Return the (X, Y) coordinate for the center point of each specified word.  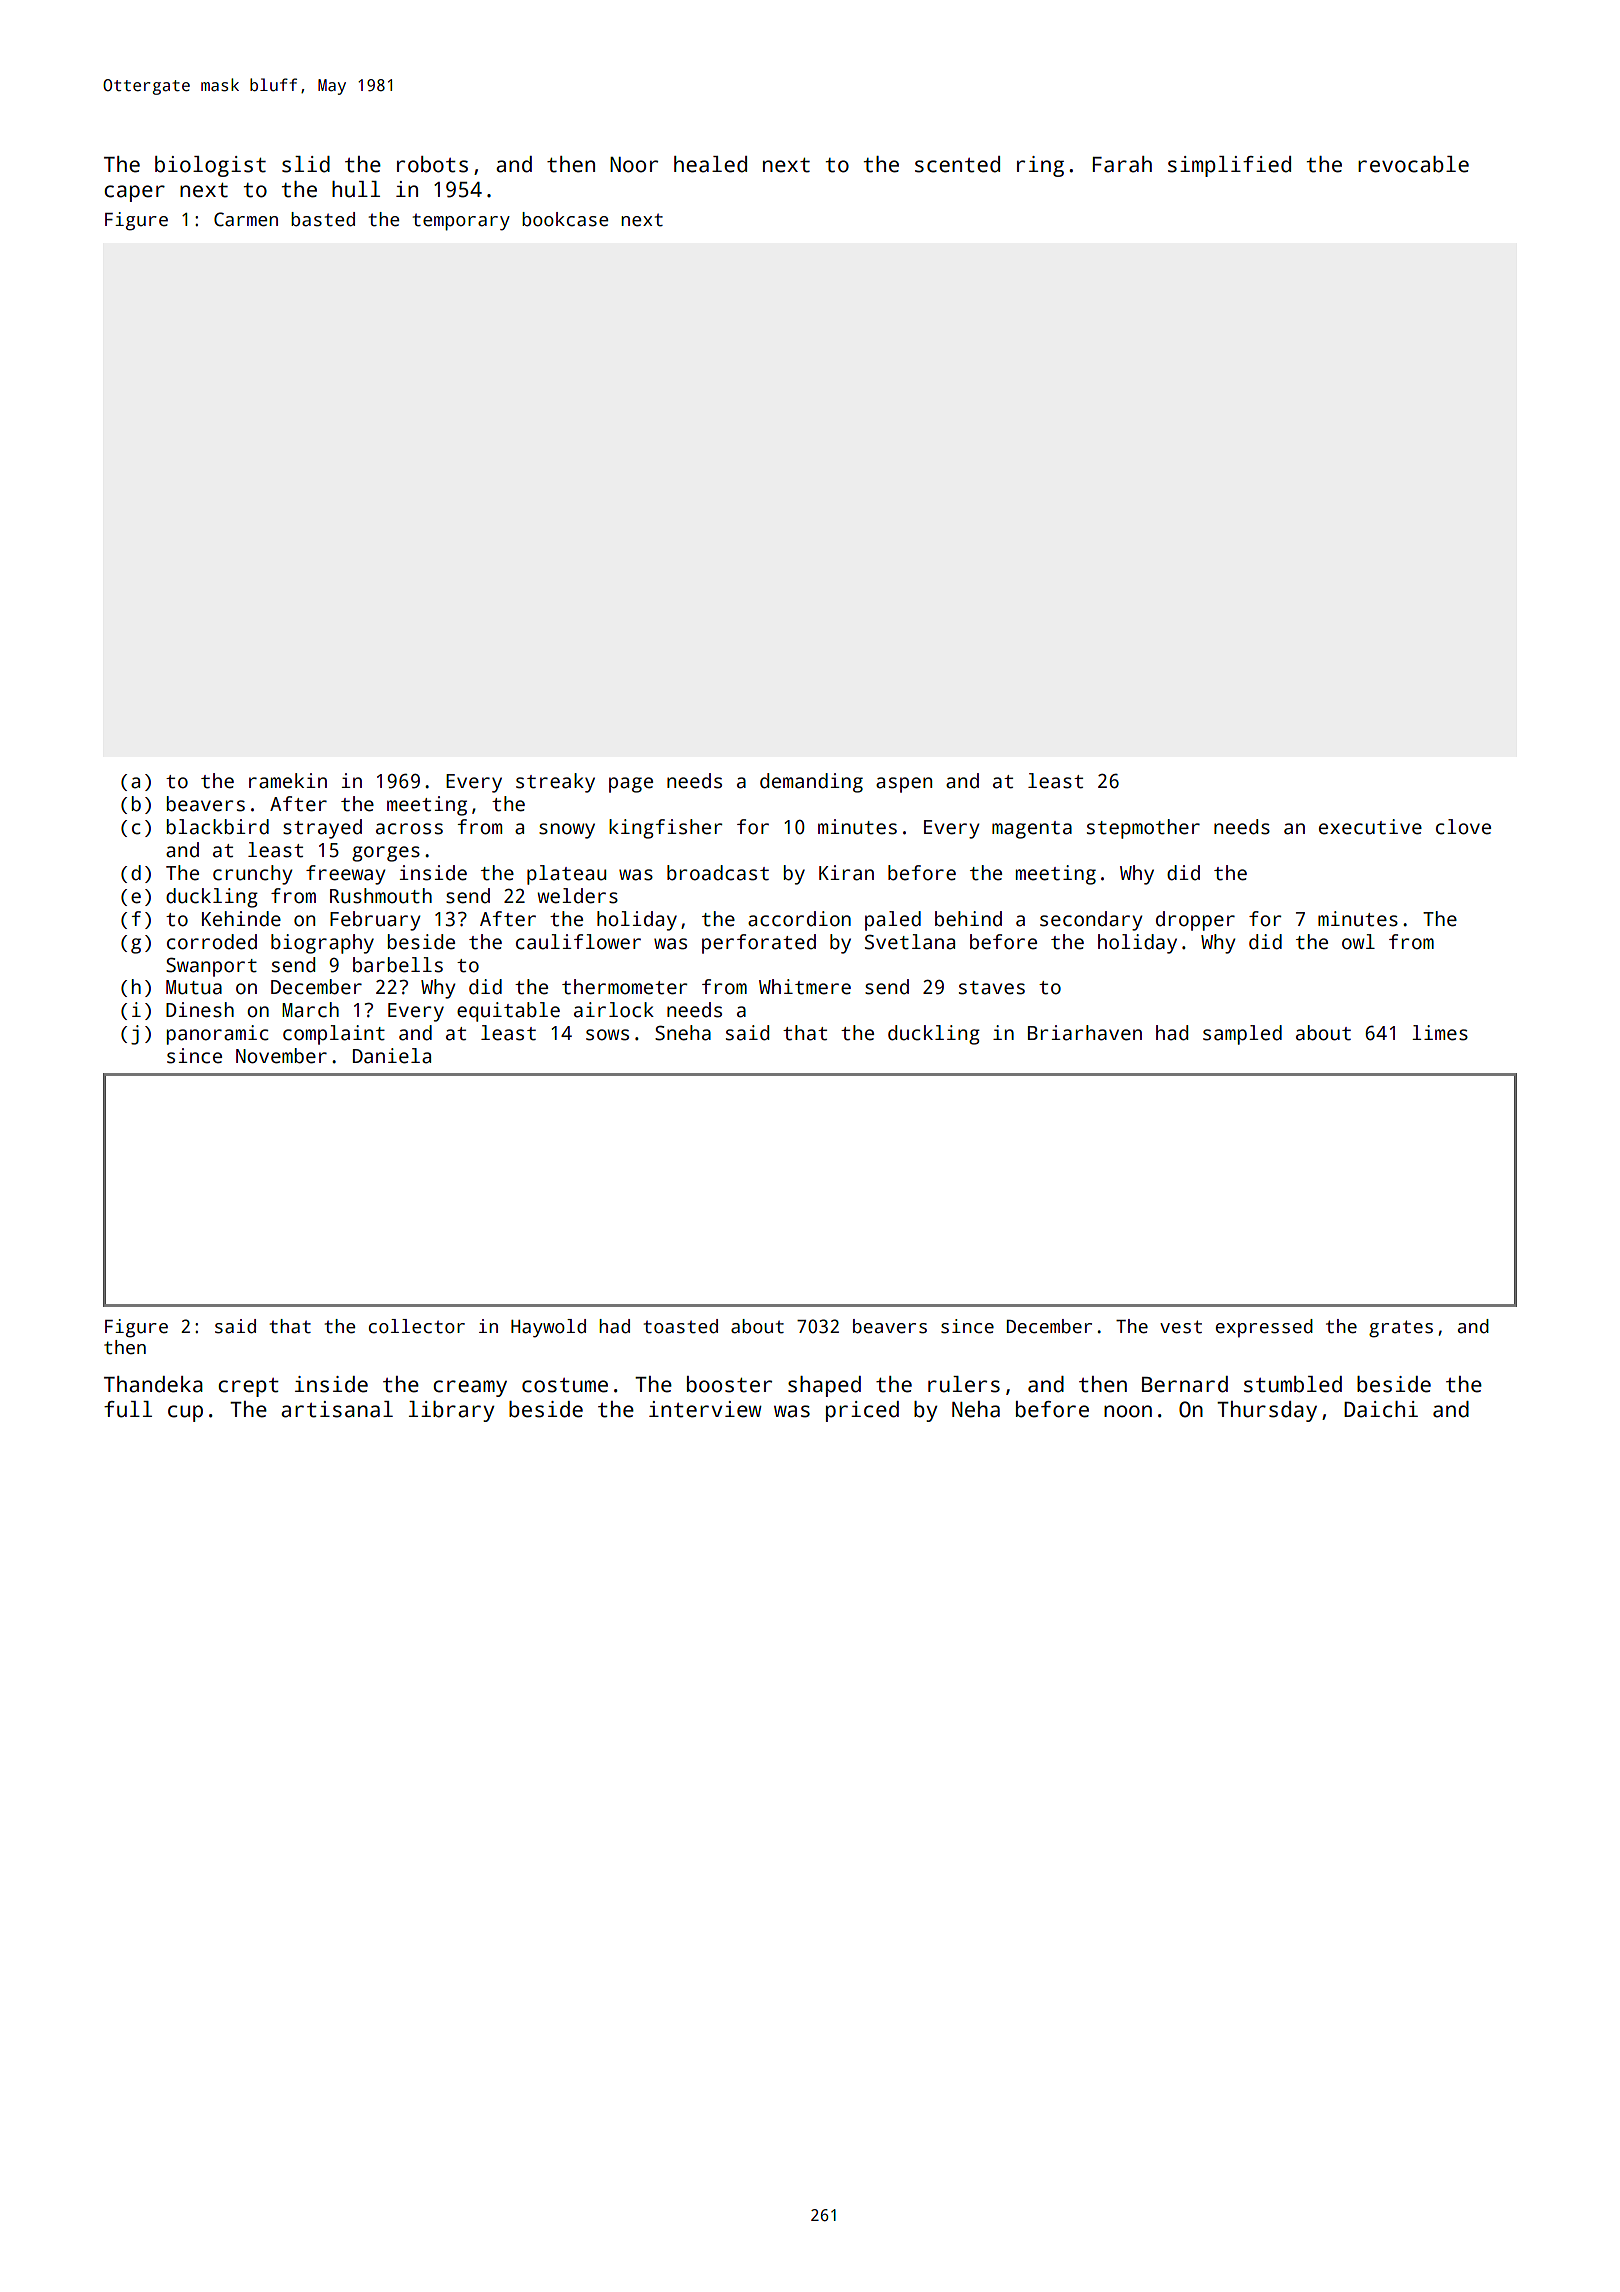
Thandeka (153, 1384)
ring (1040, 166)
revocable (1413, 164)
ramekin (288, 781)
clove (1463, 827)
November (281, 1056)
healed (710, 164)
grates (1401, 1329)
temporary (461, 222)
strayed (322, 829)
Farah (1122, 164)
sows (607, 1035)
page (631, 785)
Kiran (846, 873)
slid (306, 164)
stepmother (1143, 829)
